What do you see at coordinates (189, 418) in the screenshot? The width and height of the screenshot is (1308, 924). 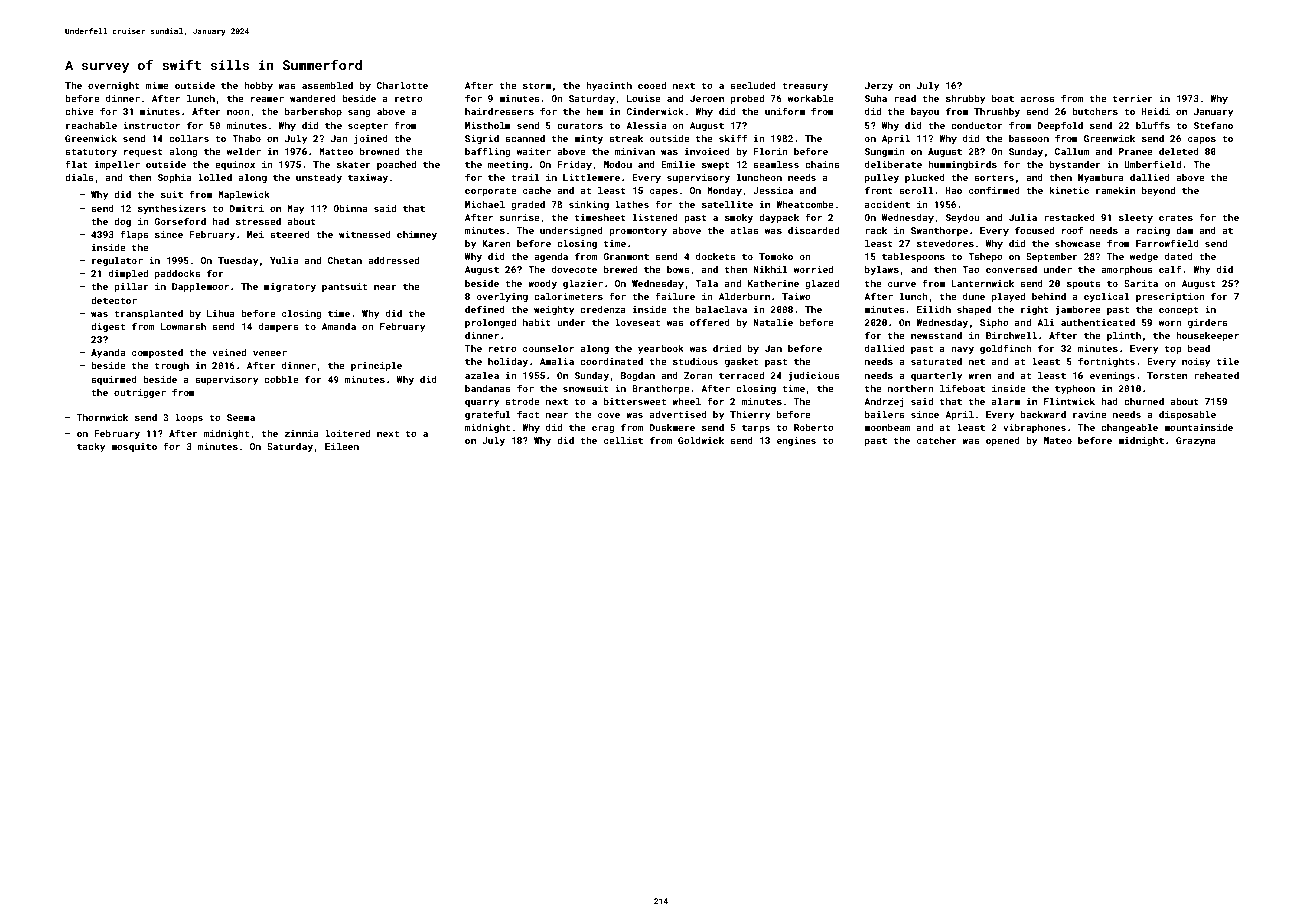 I see `loops` at bounding box center [189, 418].
